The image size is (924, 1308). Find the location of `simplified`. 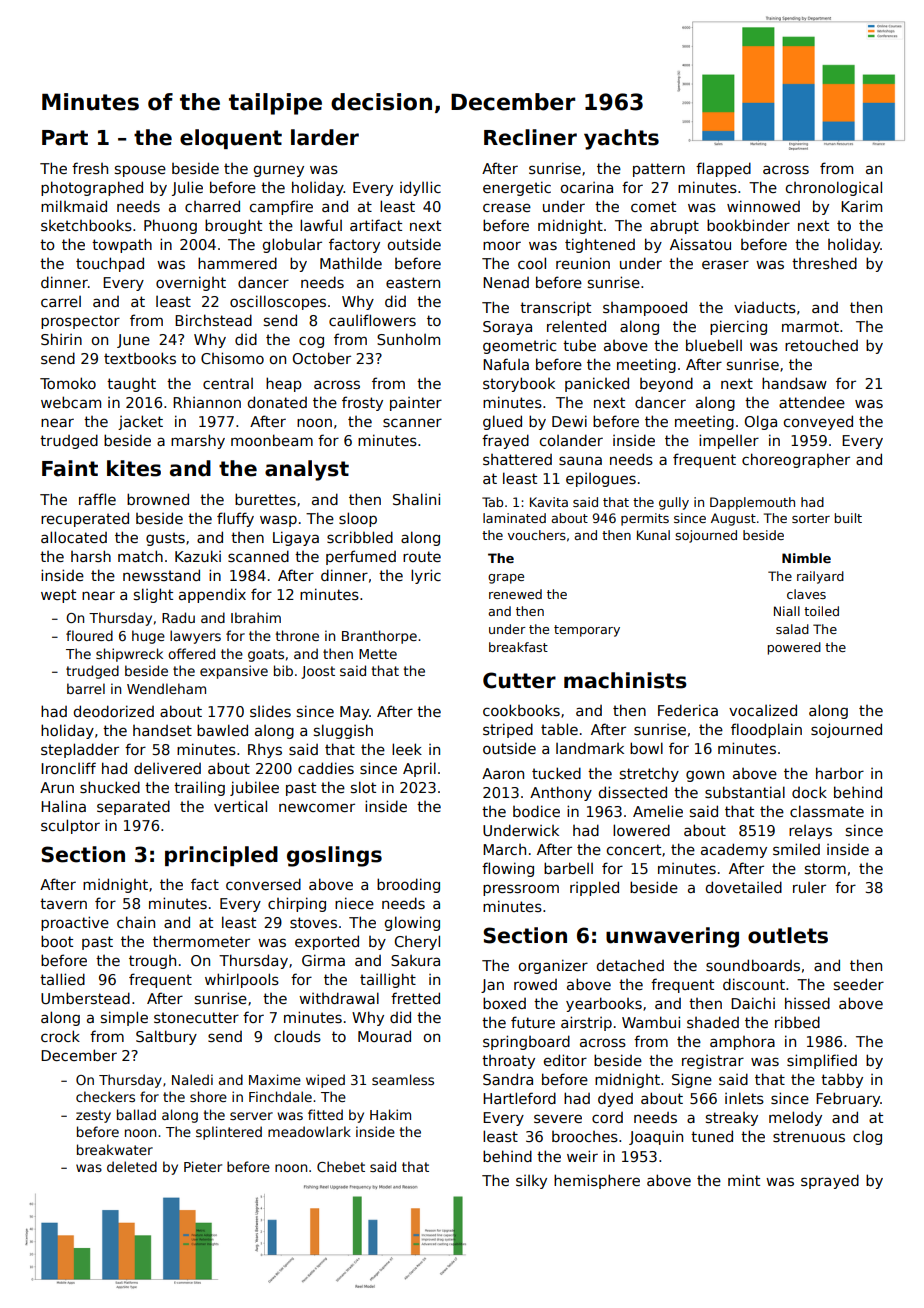

simplified is located at coordinates (822, 1061).
